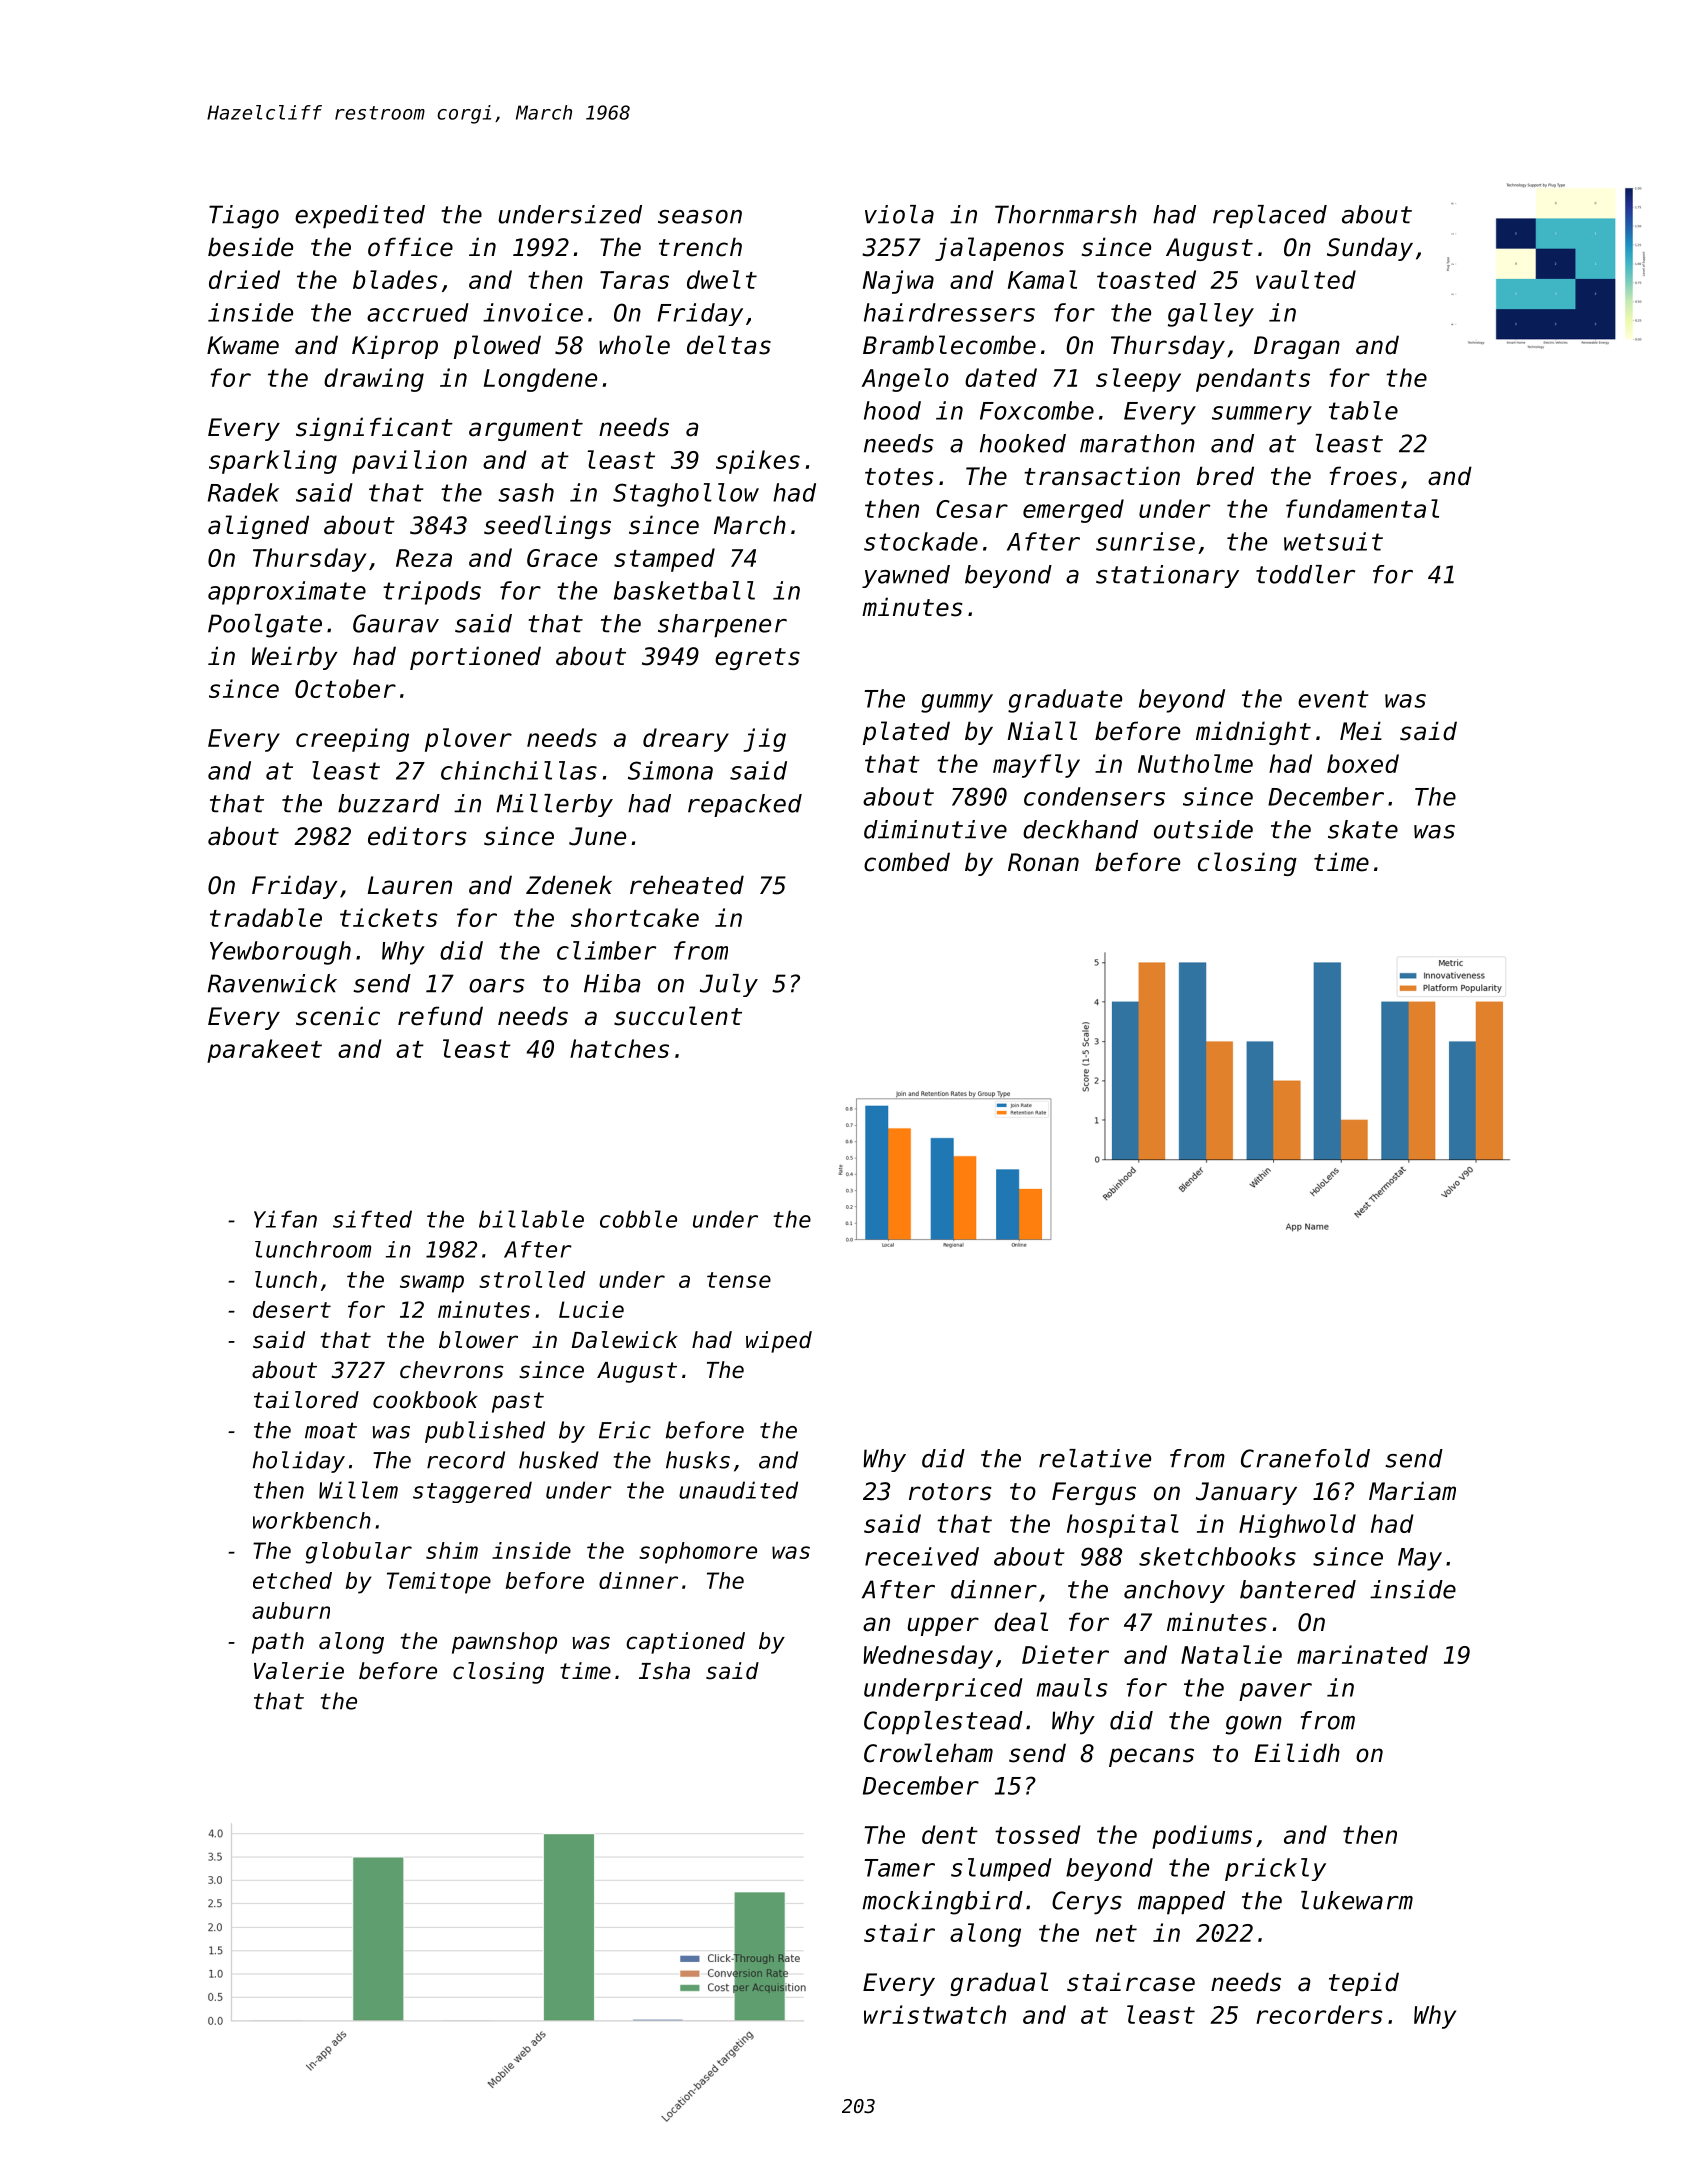 The width and height of the screenshot is (1683, 2178). Describe the element at coordinates (299, 1671) in the screenshot. I see `Valerie` at that location.
